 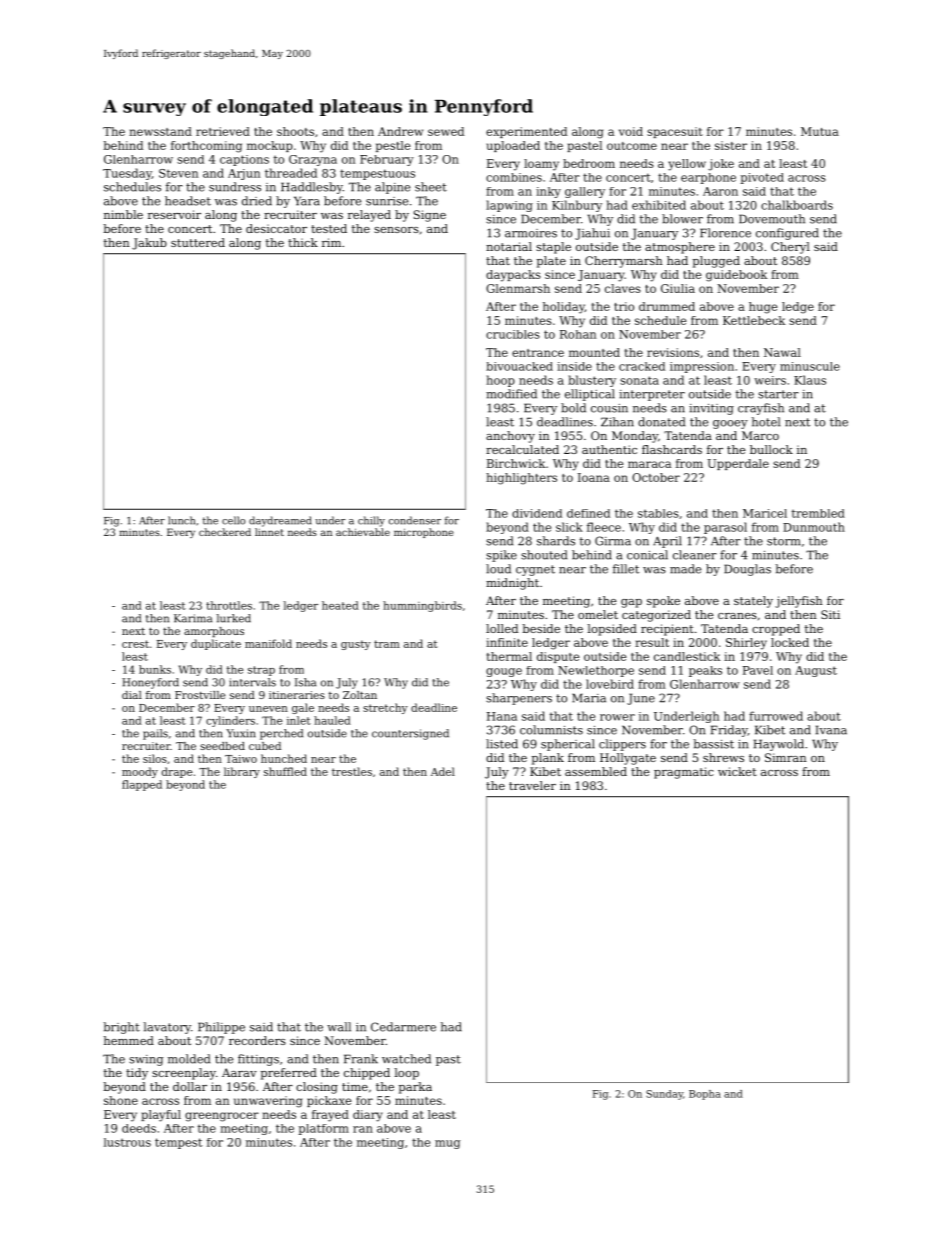 I want to click on sewed, so click(x=446, y=131).
